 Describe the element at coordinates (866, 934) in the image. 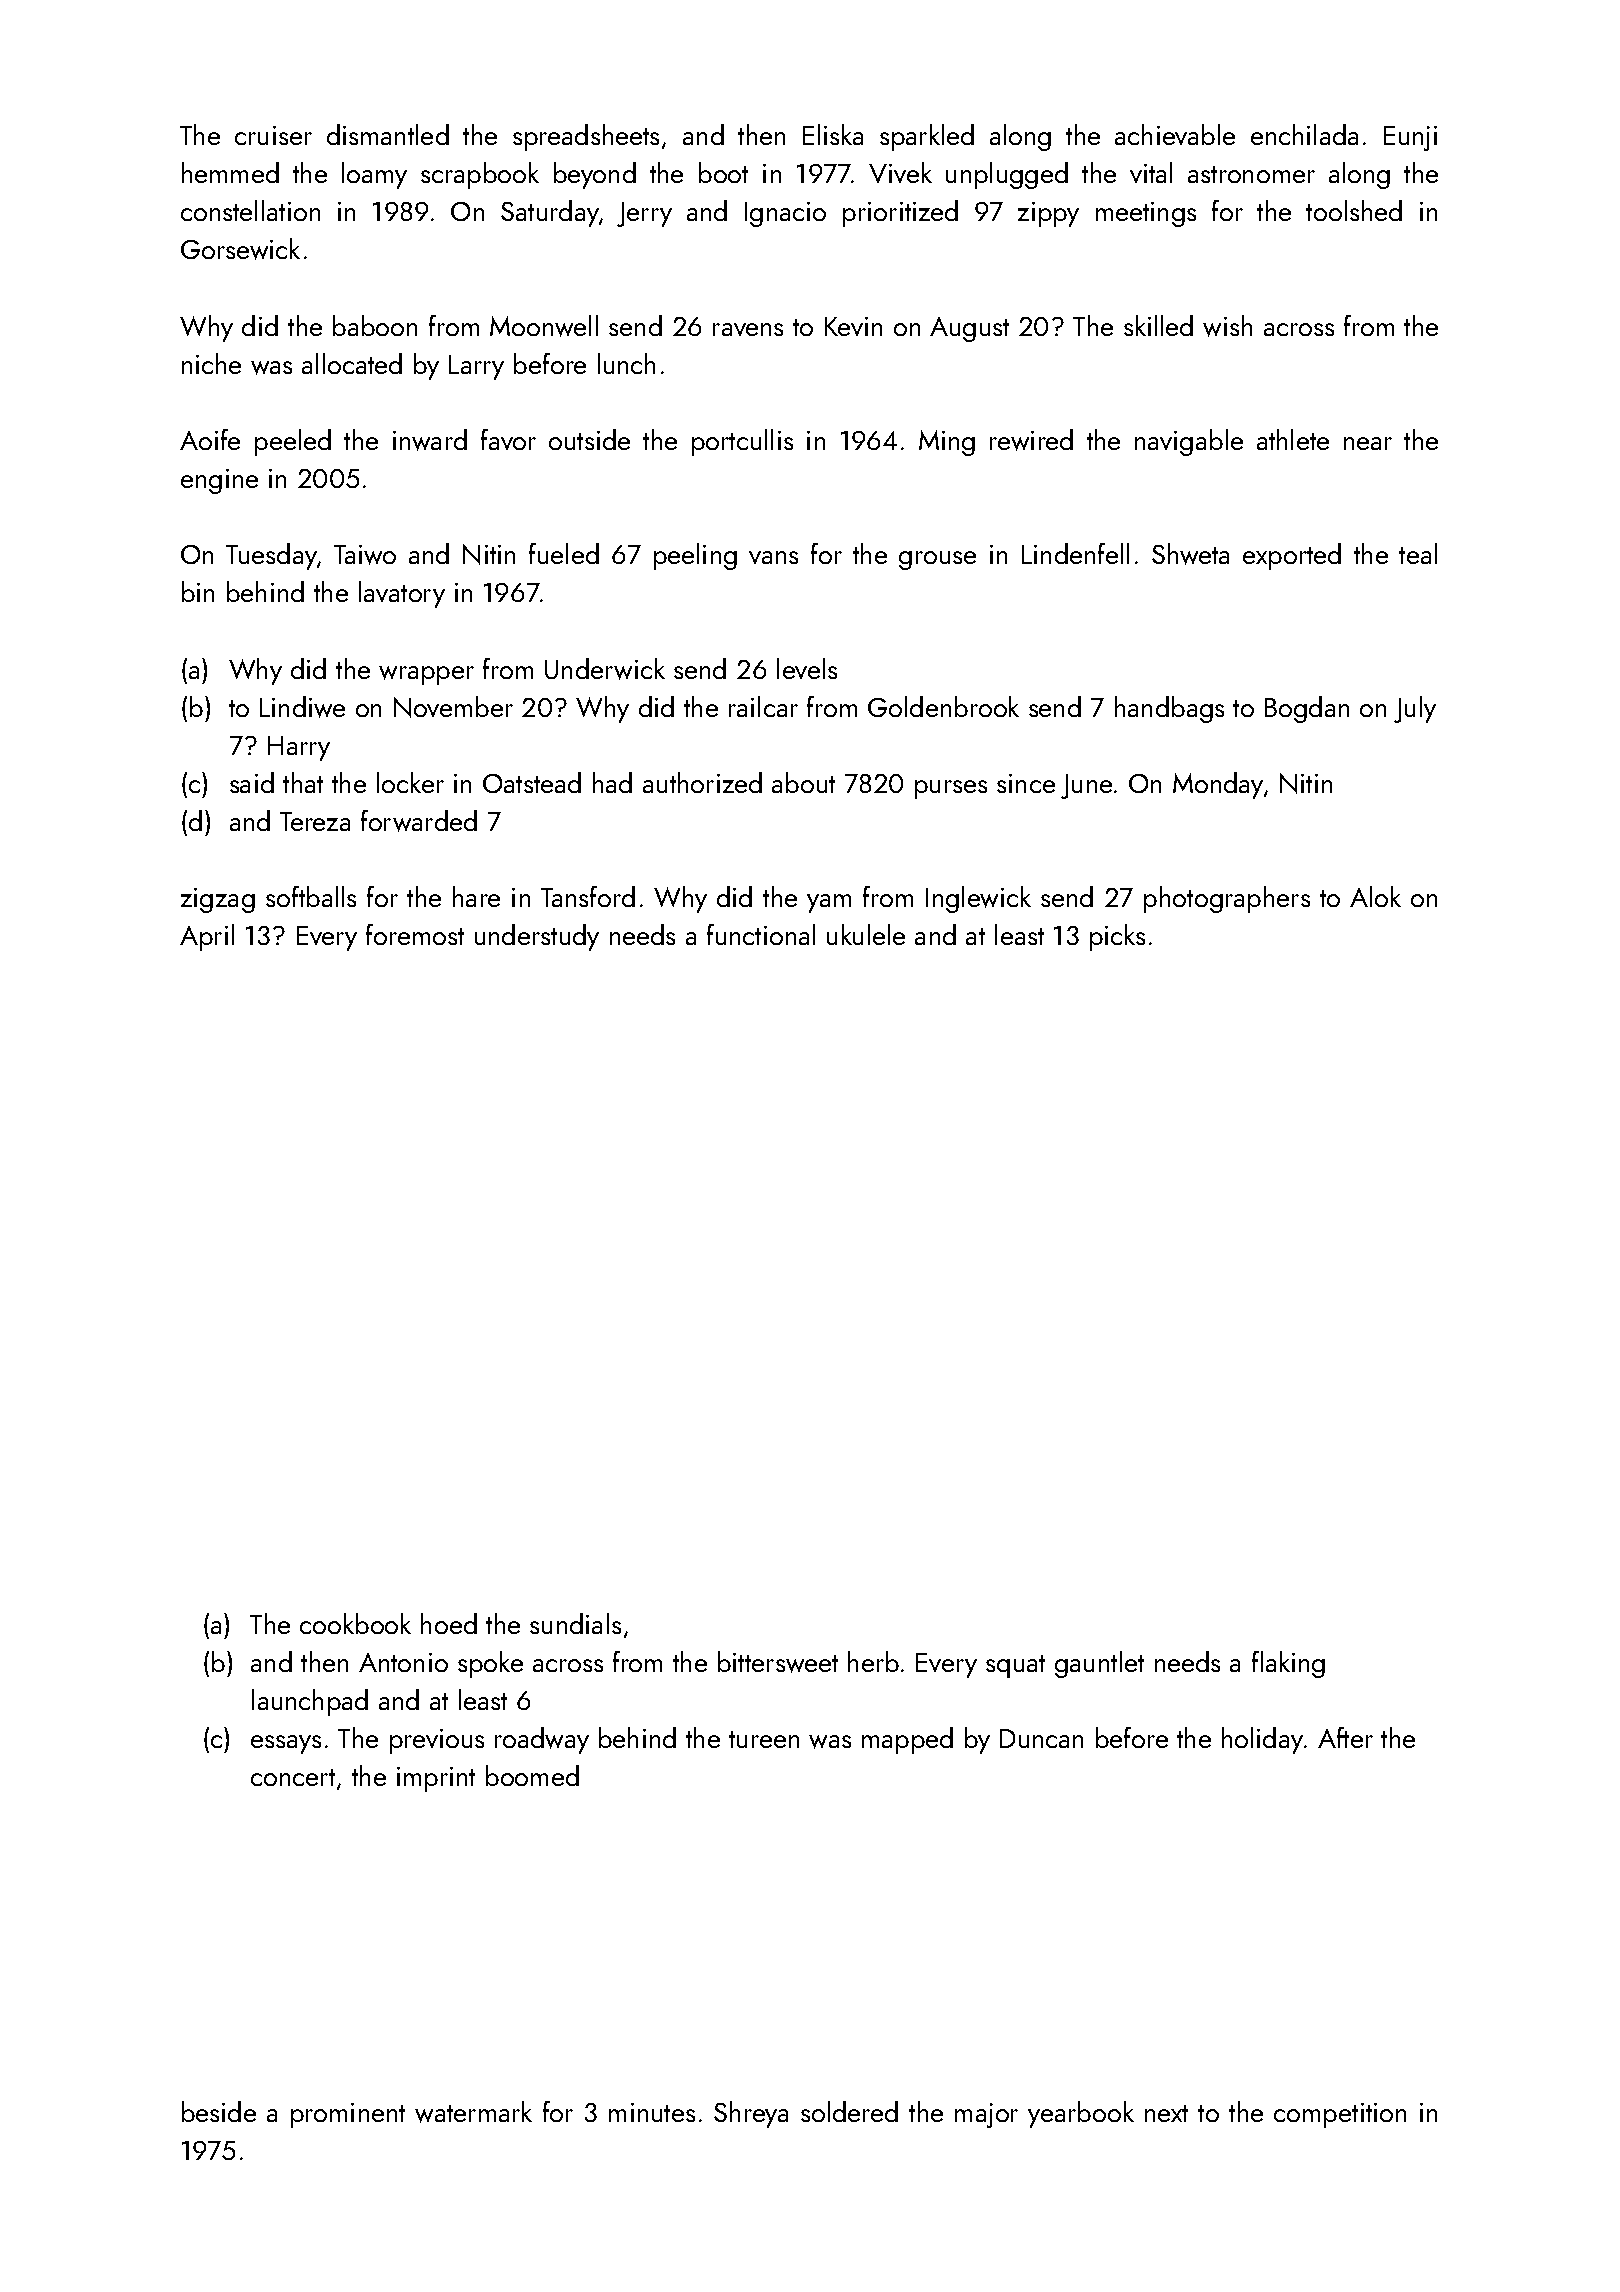

I see `ukulele` at that location.
